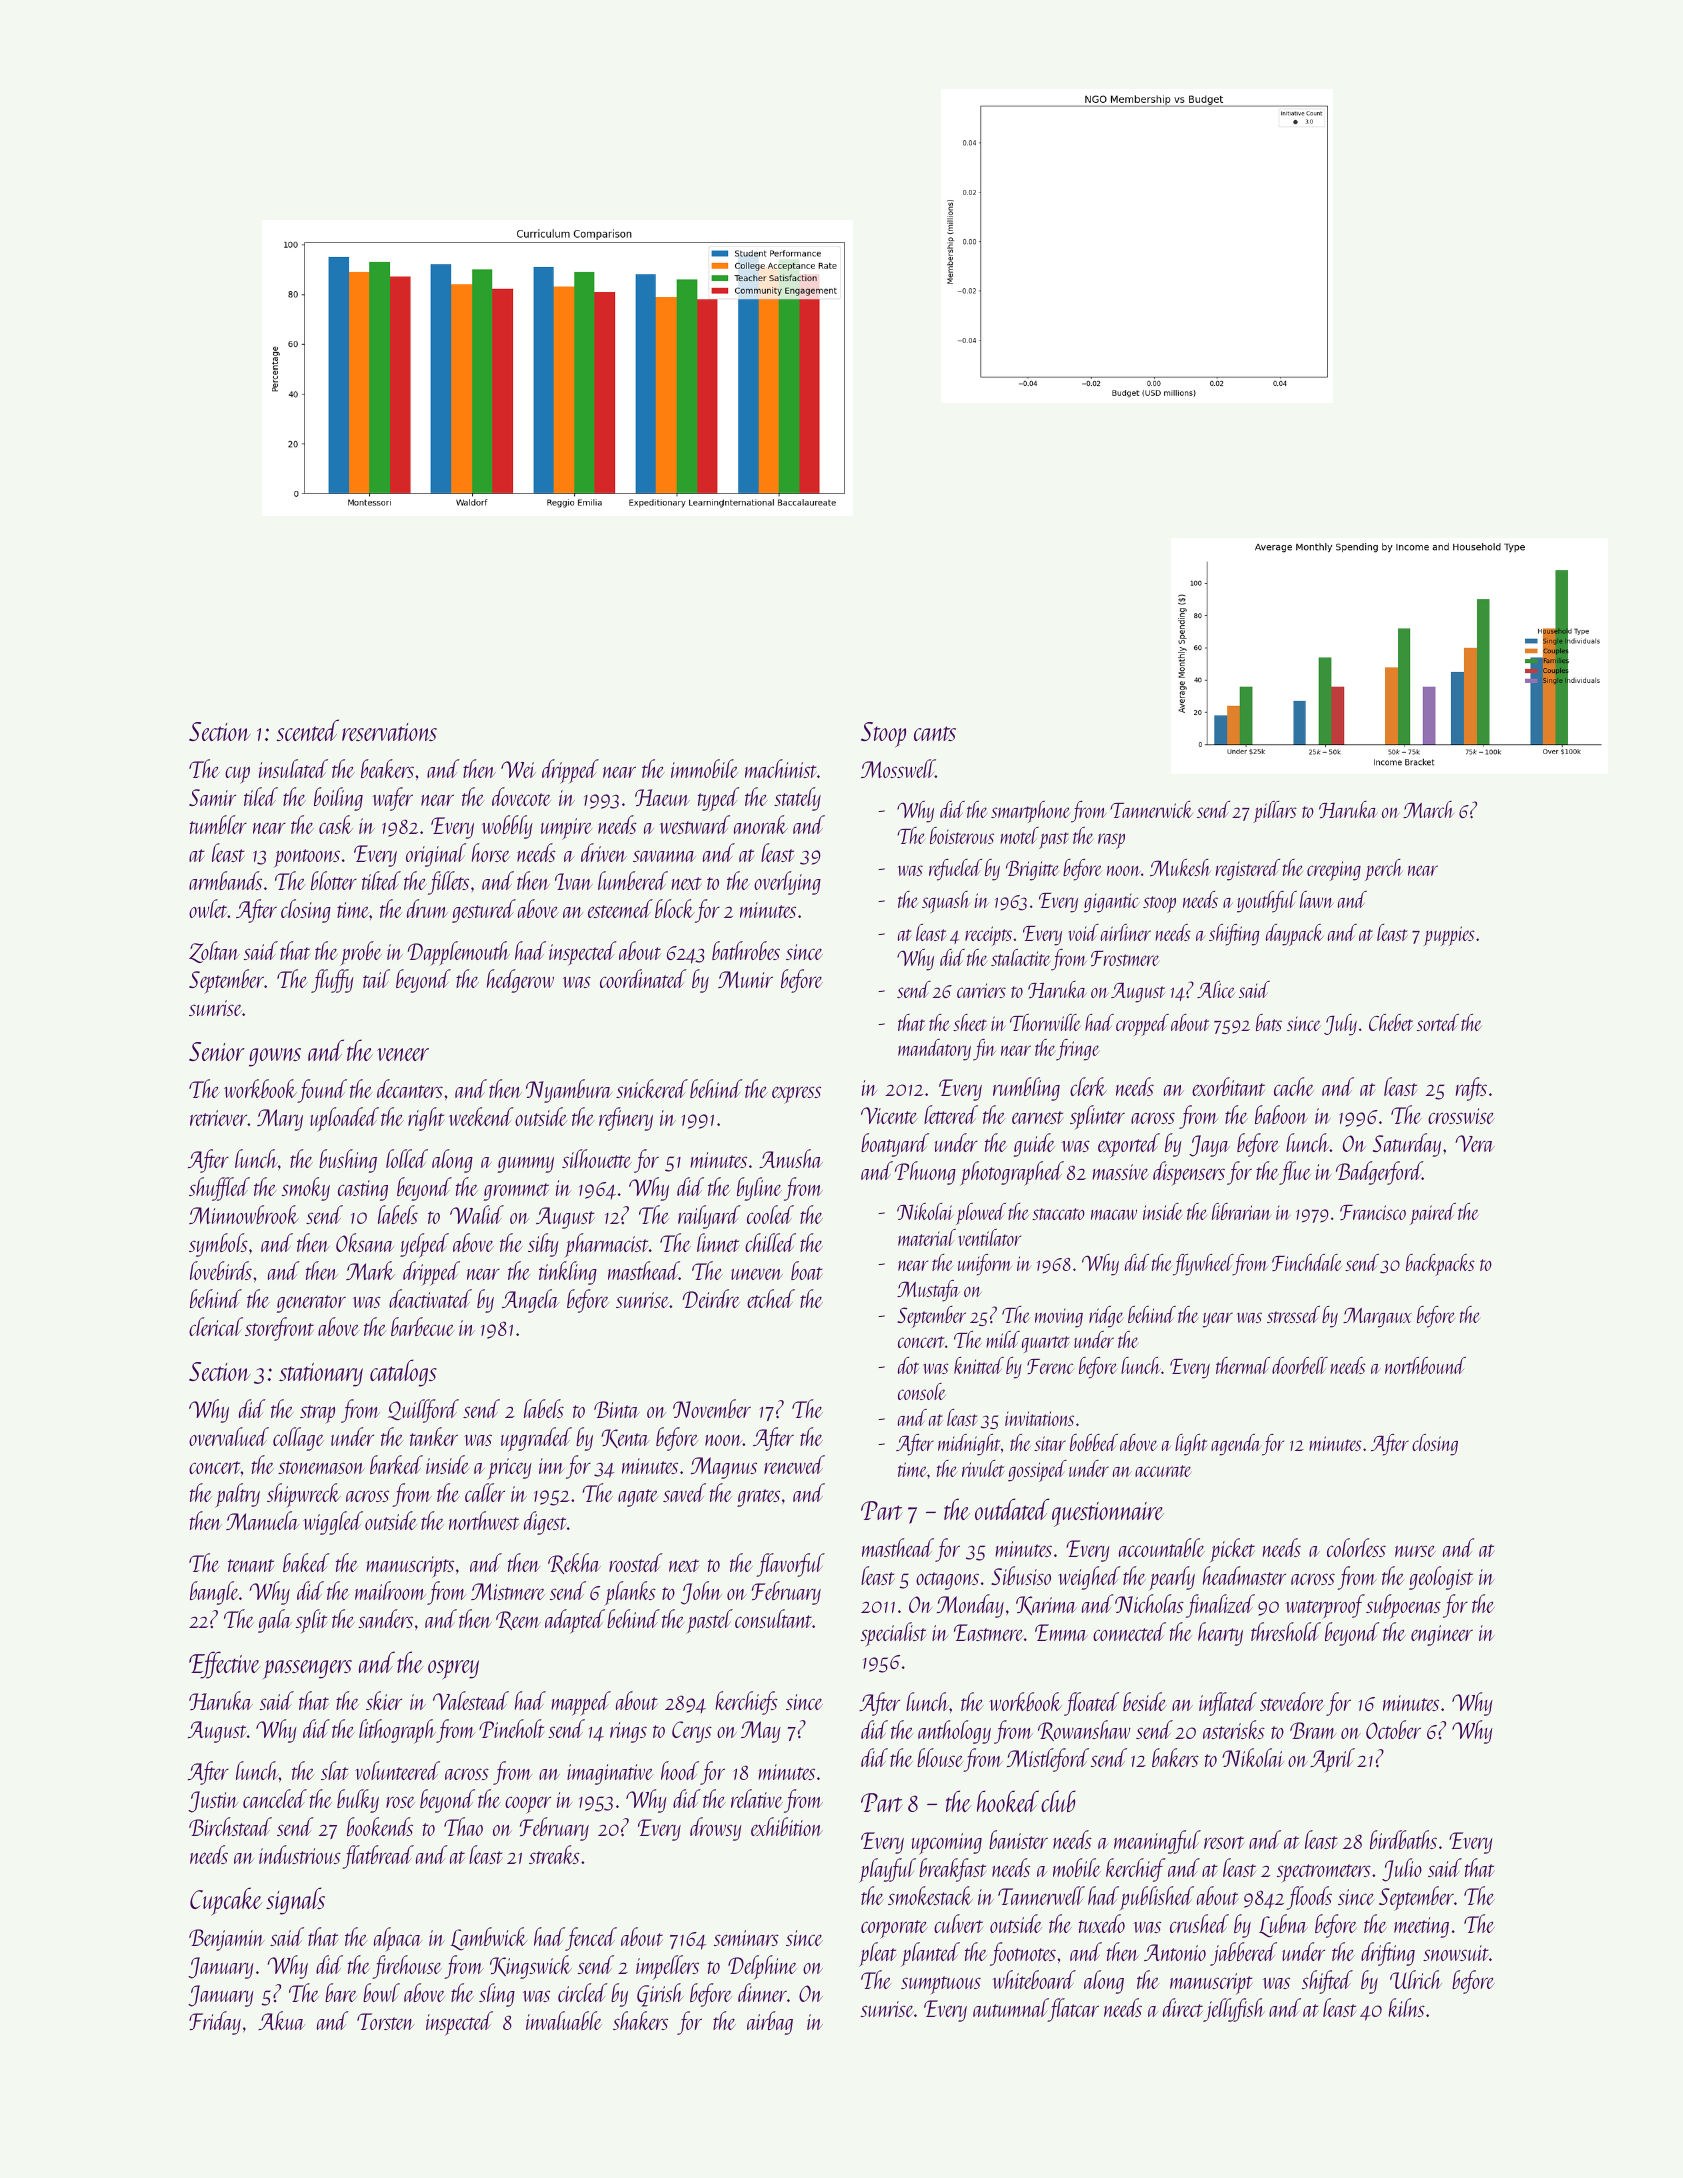 This image has width=1683, height=2178. I want to click on Emma, so click(1061, 1632).
